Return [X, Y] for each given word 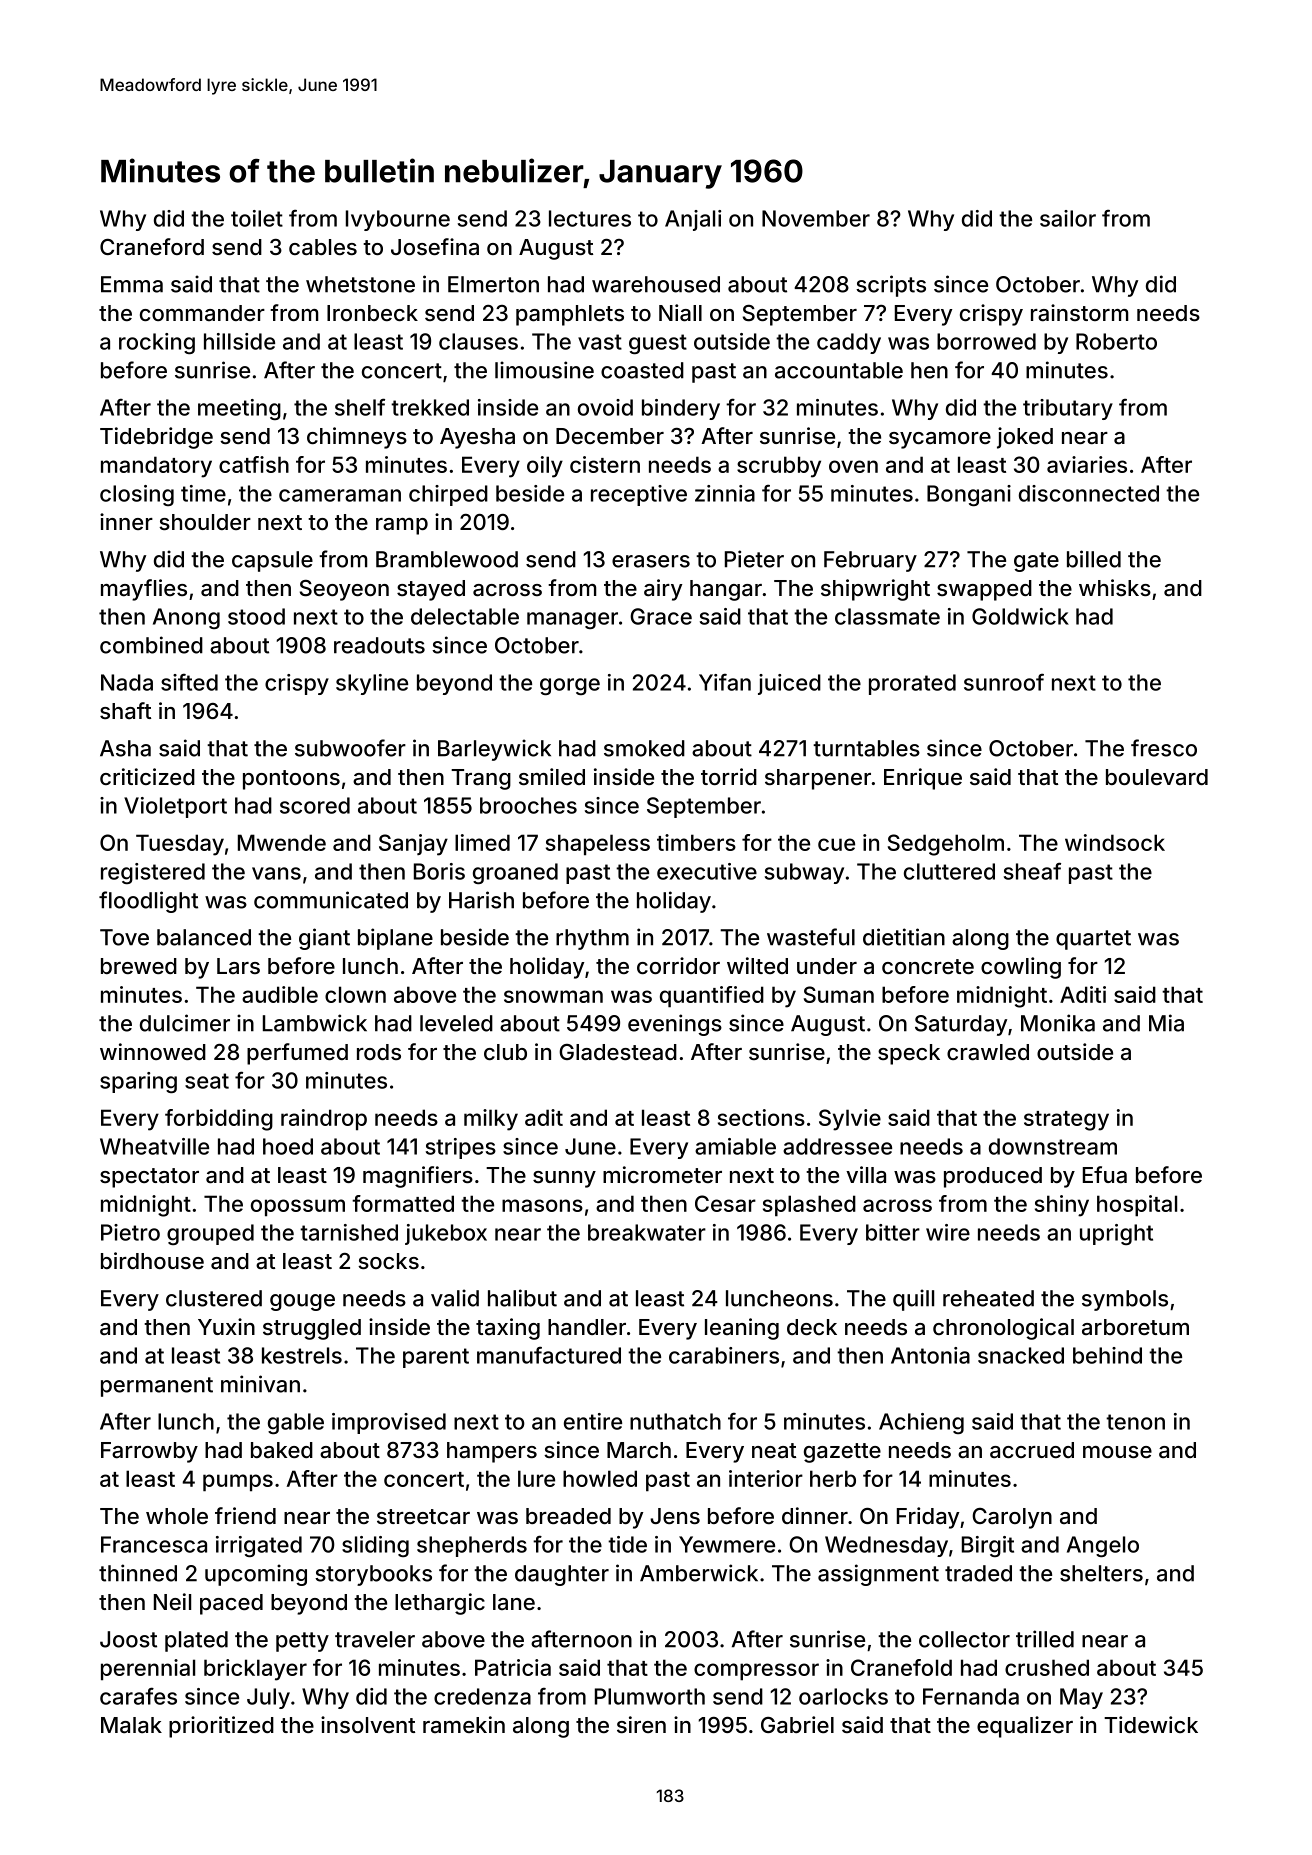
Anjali [693, 220]
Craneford [152, 247]
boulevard [1157, 777]
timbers [696, 842]
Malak [131, 1725]
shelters [1101, 1573]
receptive [639, 495]
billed [1094, 559]
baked [282, 1450]
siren [641, 1724]
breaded [568, 1516]
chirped [448, 495]
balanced [204, 937]
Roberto [1116, 341]
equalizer [1025, 1727]
